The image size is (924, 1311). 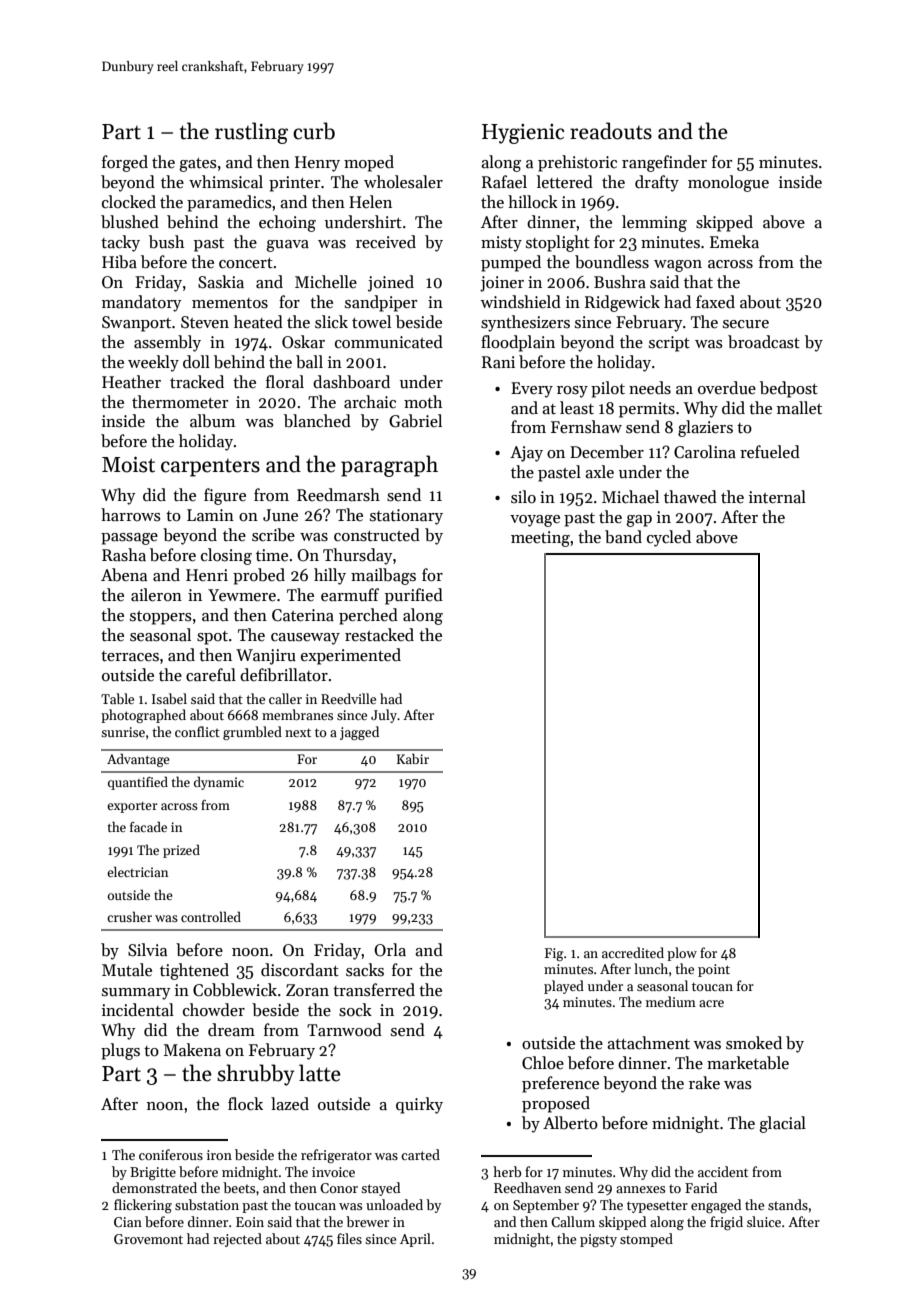 I want to click on needs, so click(x=650, y=388).
